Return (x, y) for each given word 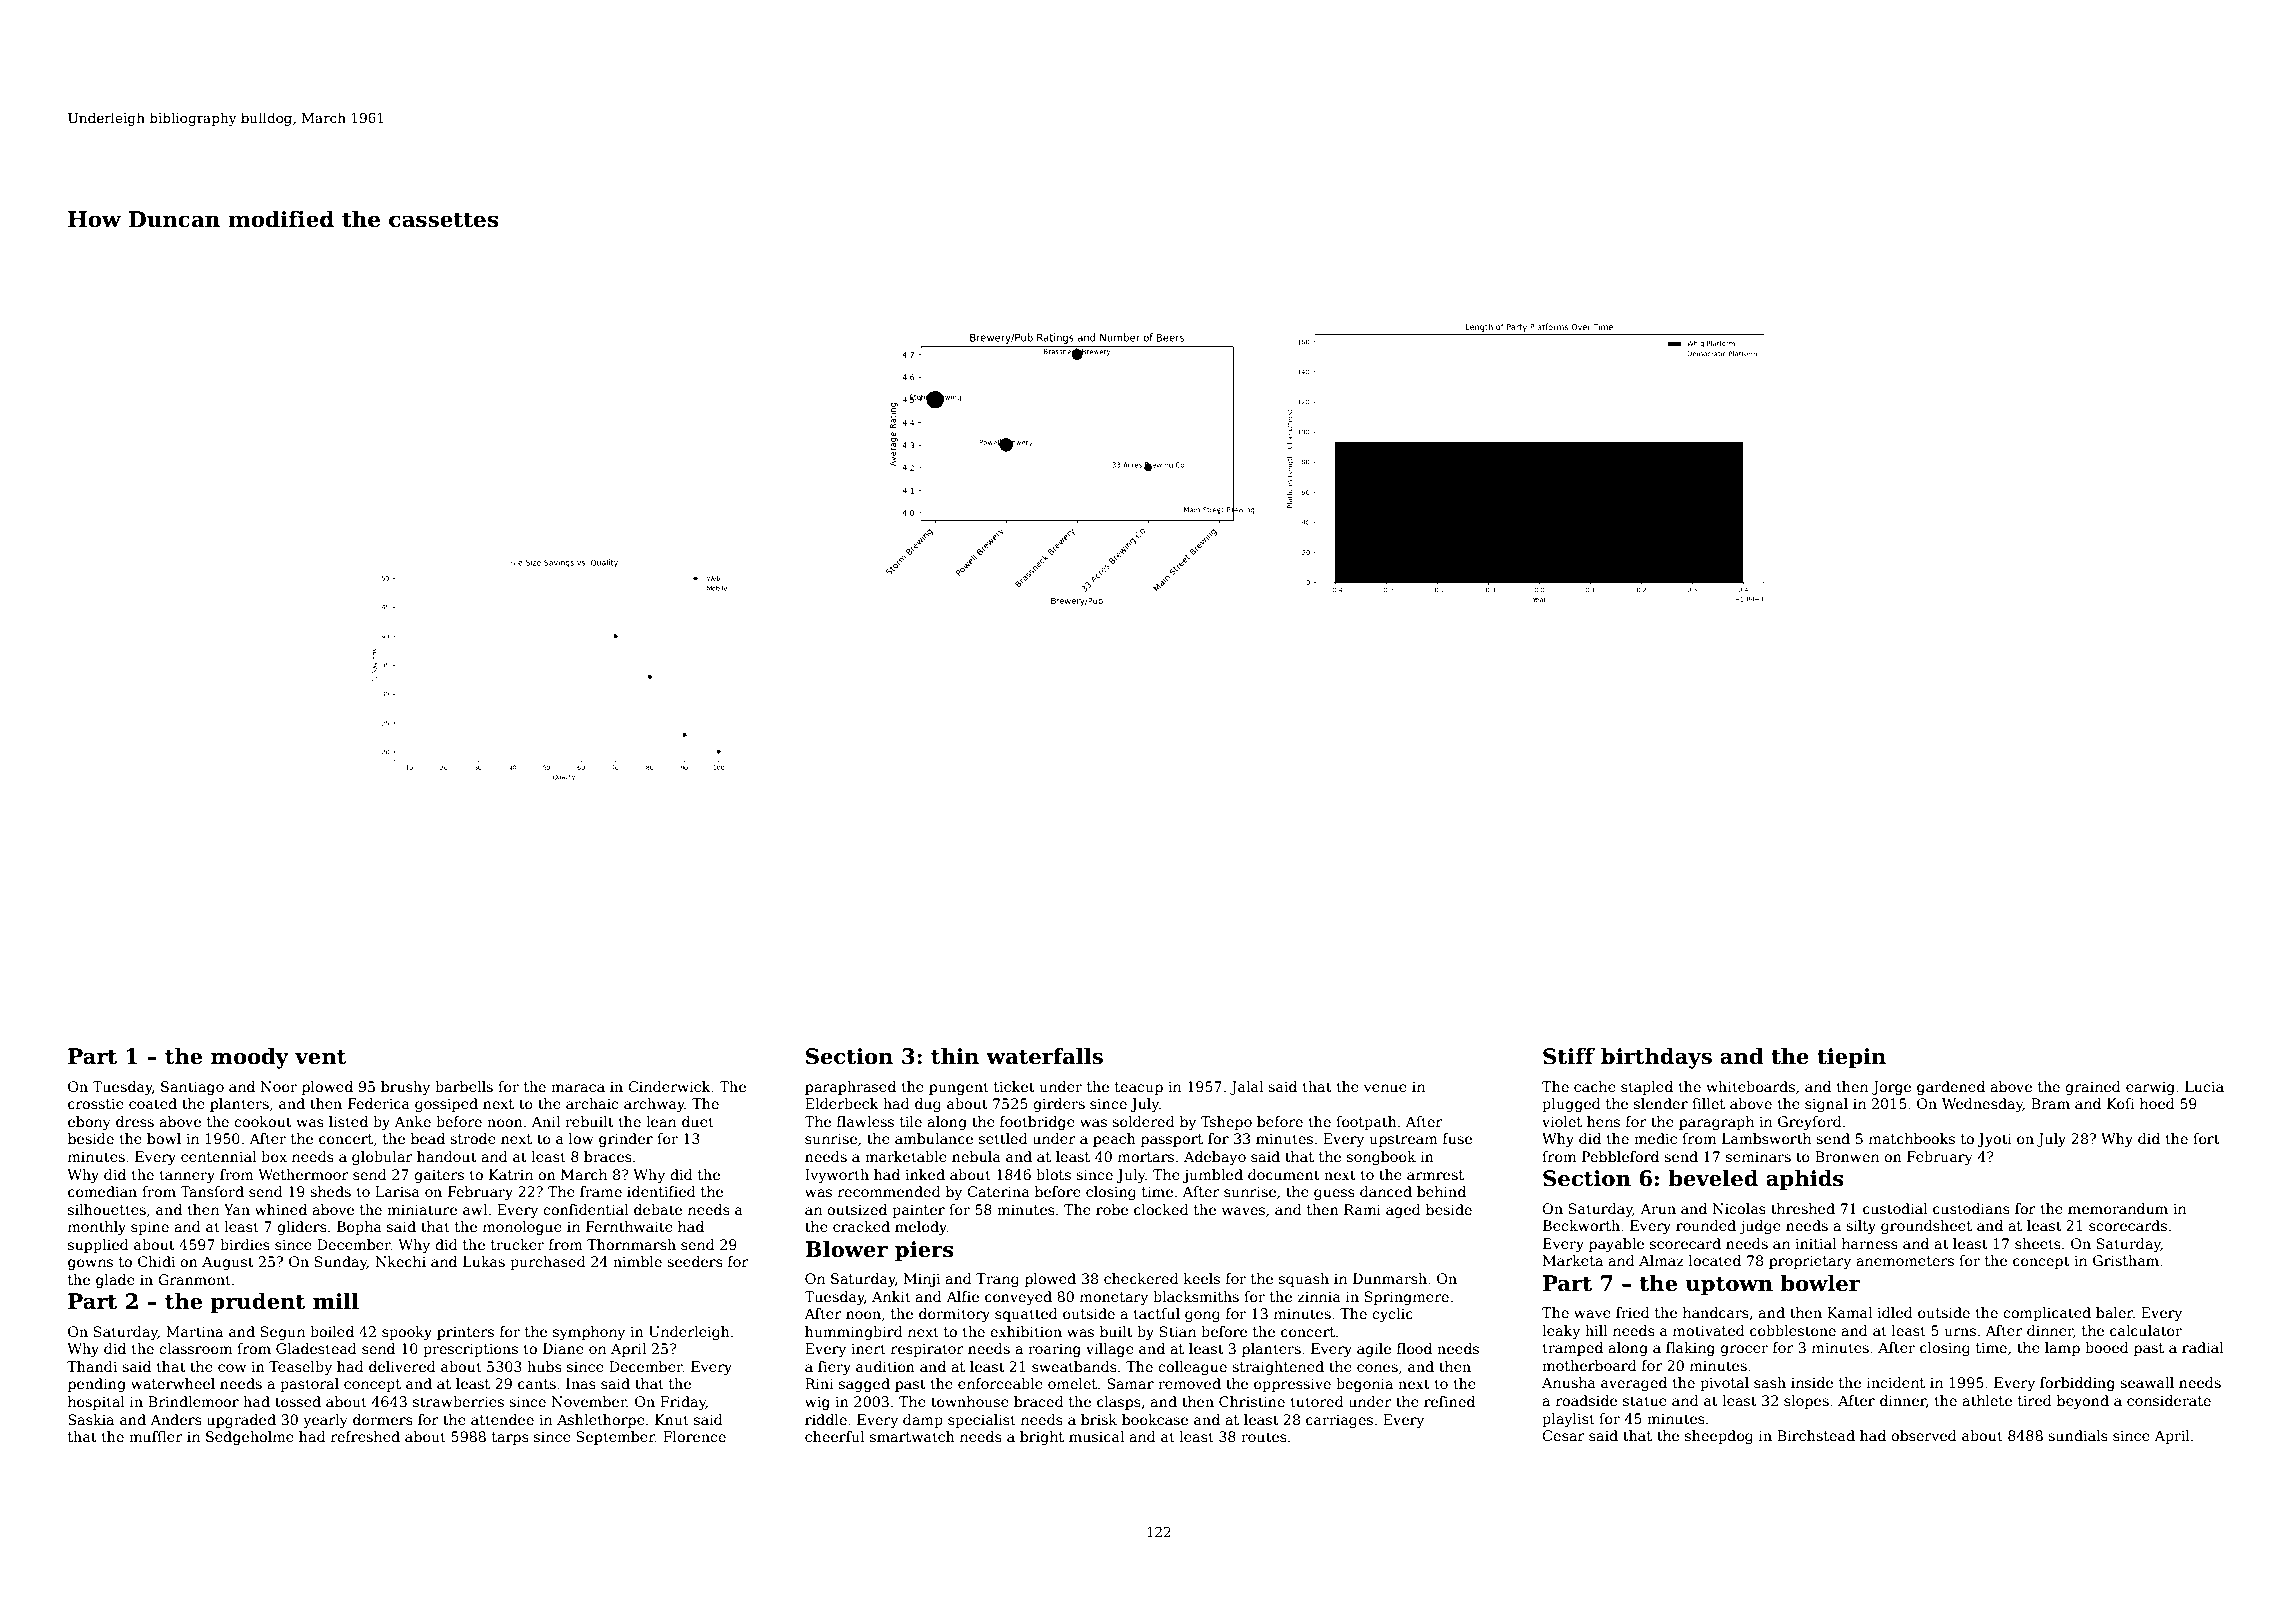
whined (281, 1209)
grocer (1744, 1350)
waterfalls (1044, 1056)
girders (1059, 1105)
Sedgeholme (250, 1438)
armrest (1435, 1175)
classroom (195, 1348)
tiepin (1851, 1058)
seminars (1758, 1156)
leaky (1561, 1332)
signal (1826, 1105)
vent (321, 1057)
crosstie (96, 1103)
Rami (1362, 1209)
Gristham (2126, 1260)
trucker (517, 1244)
